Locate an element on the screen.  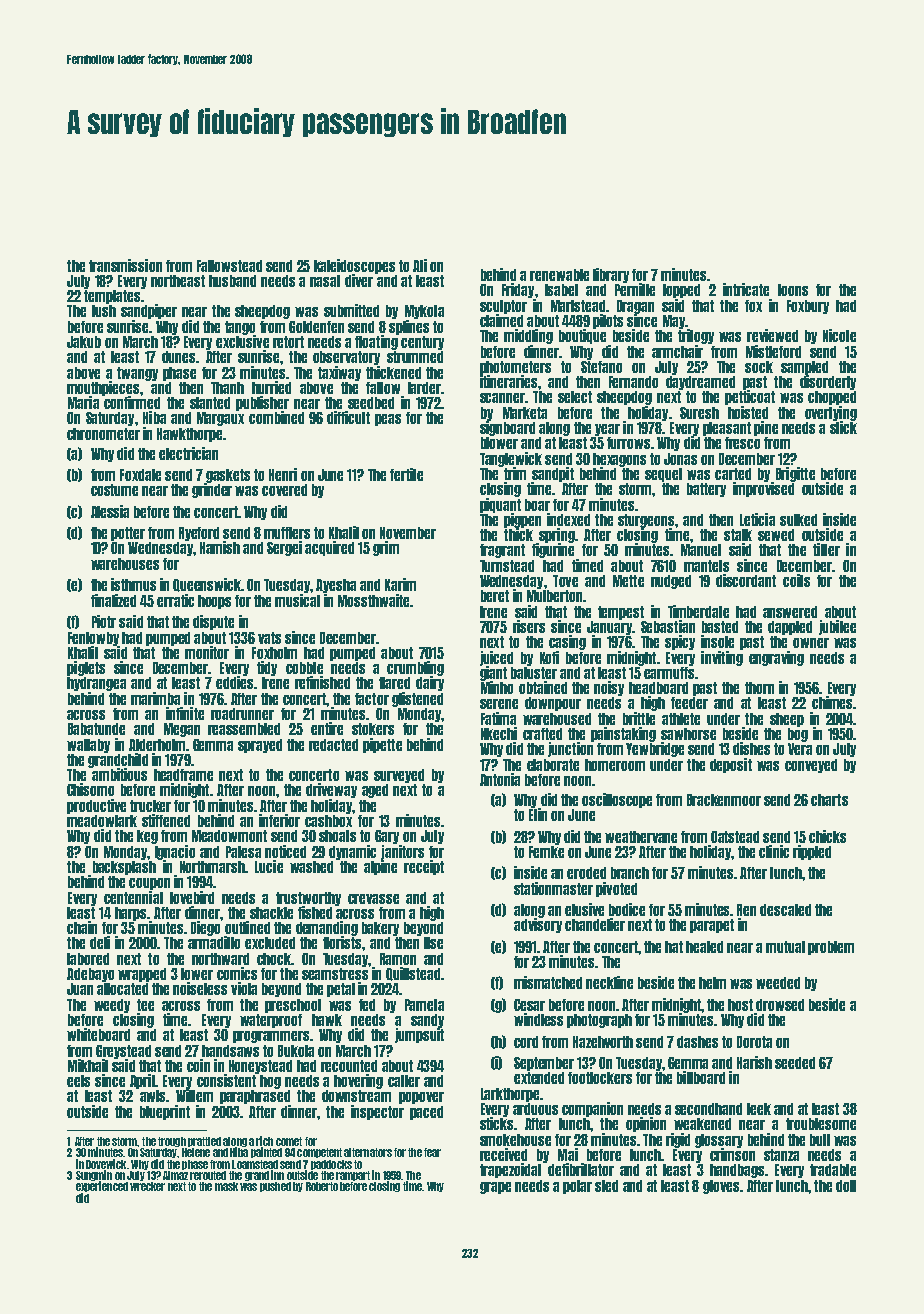
stalk is located at coordinates (738, 535).
